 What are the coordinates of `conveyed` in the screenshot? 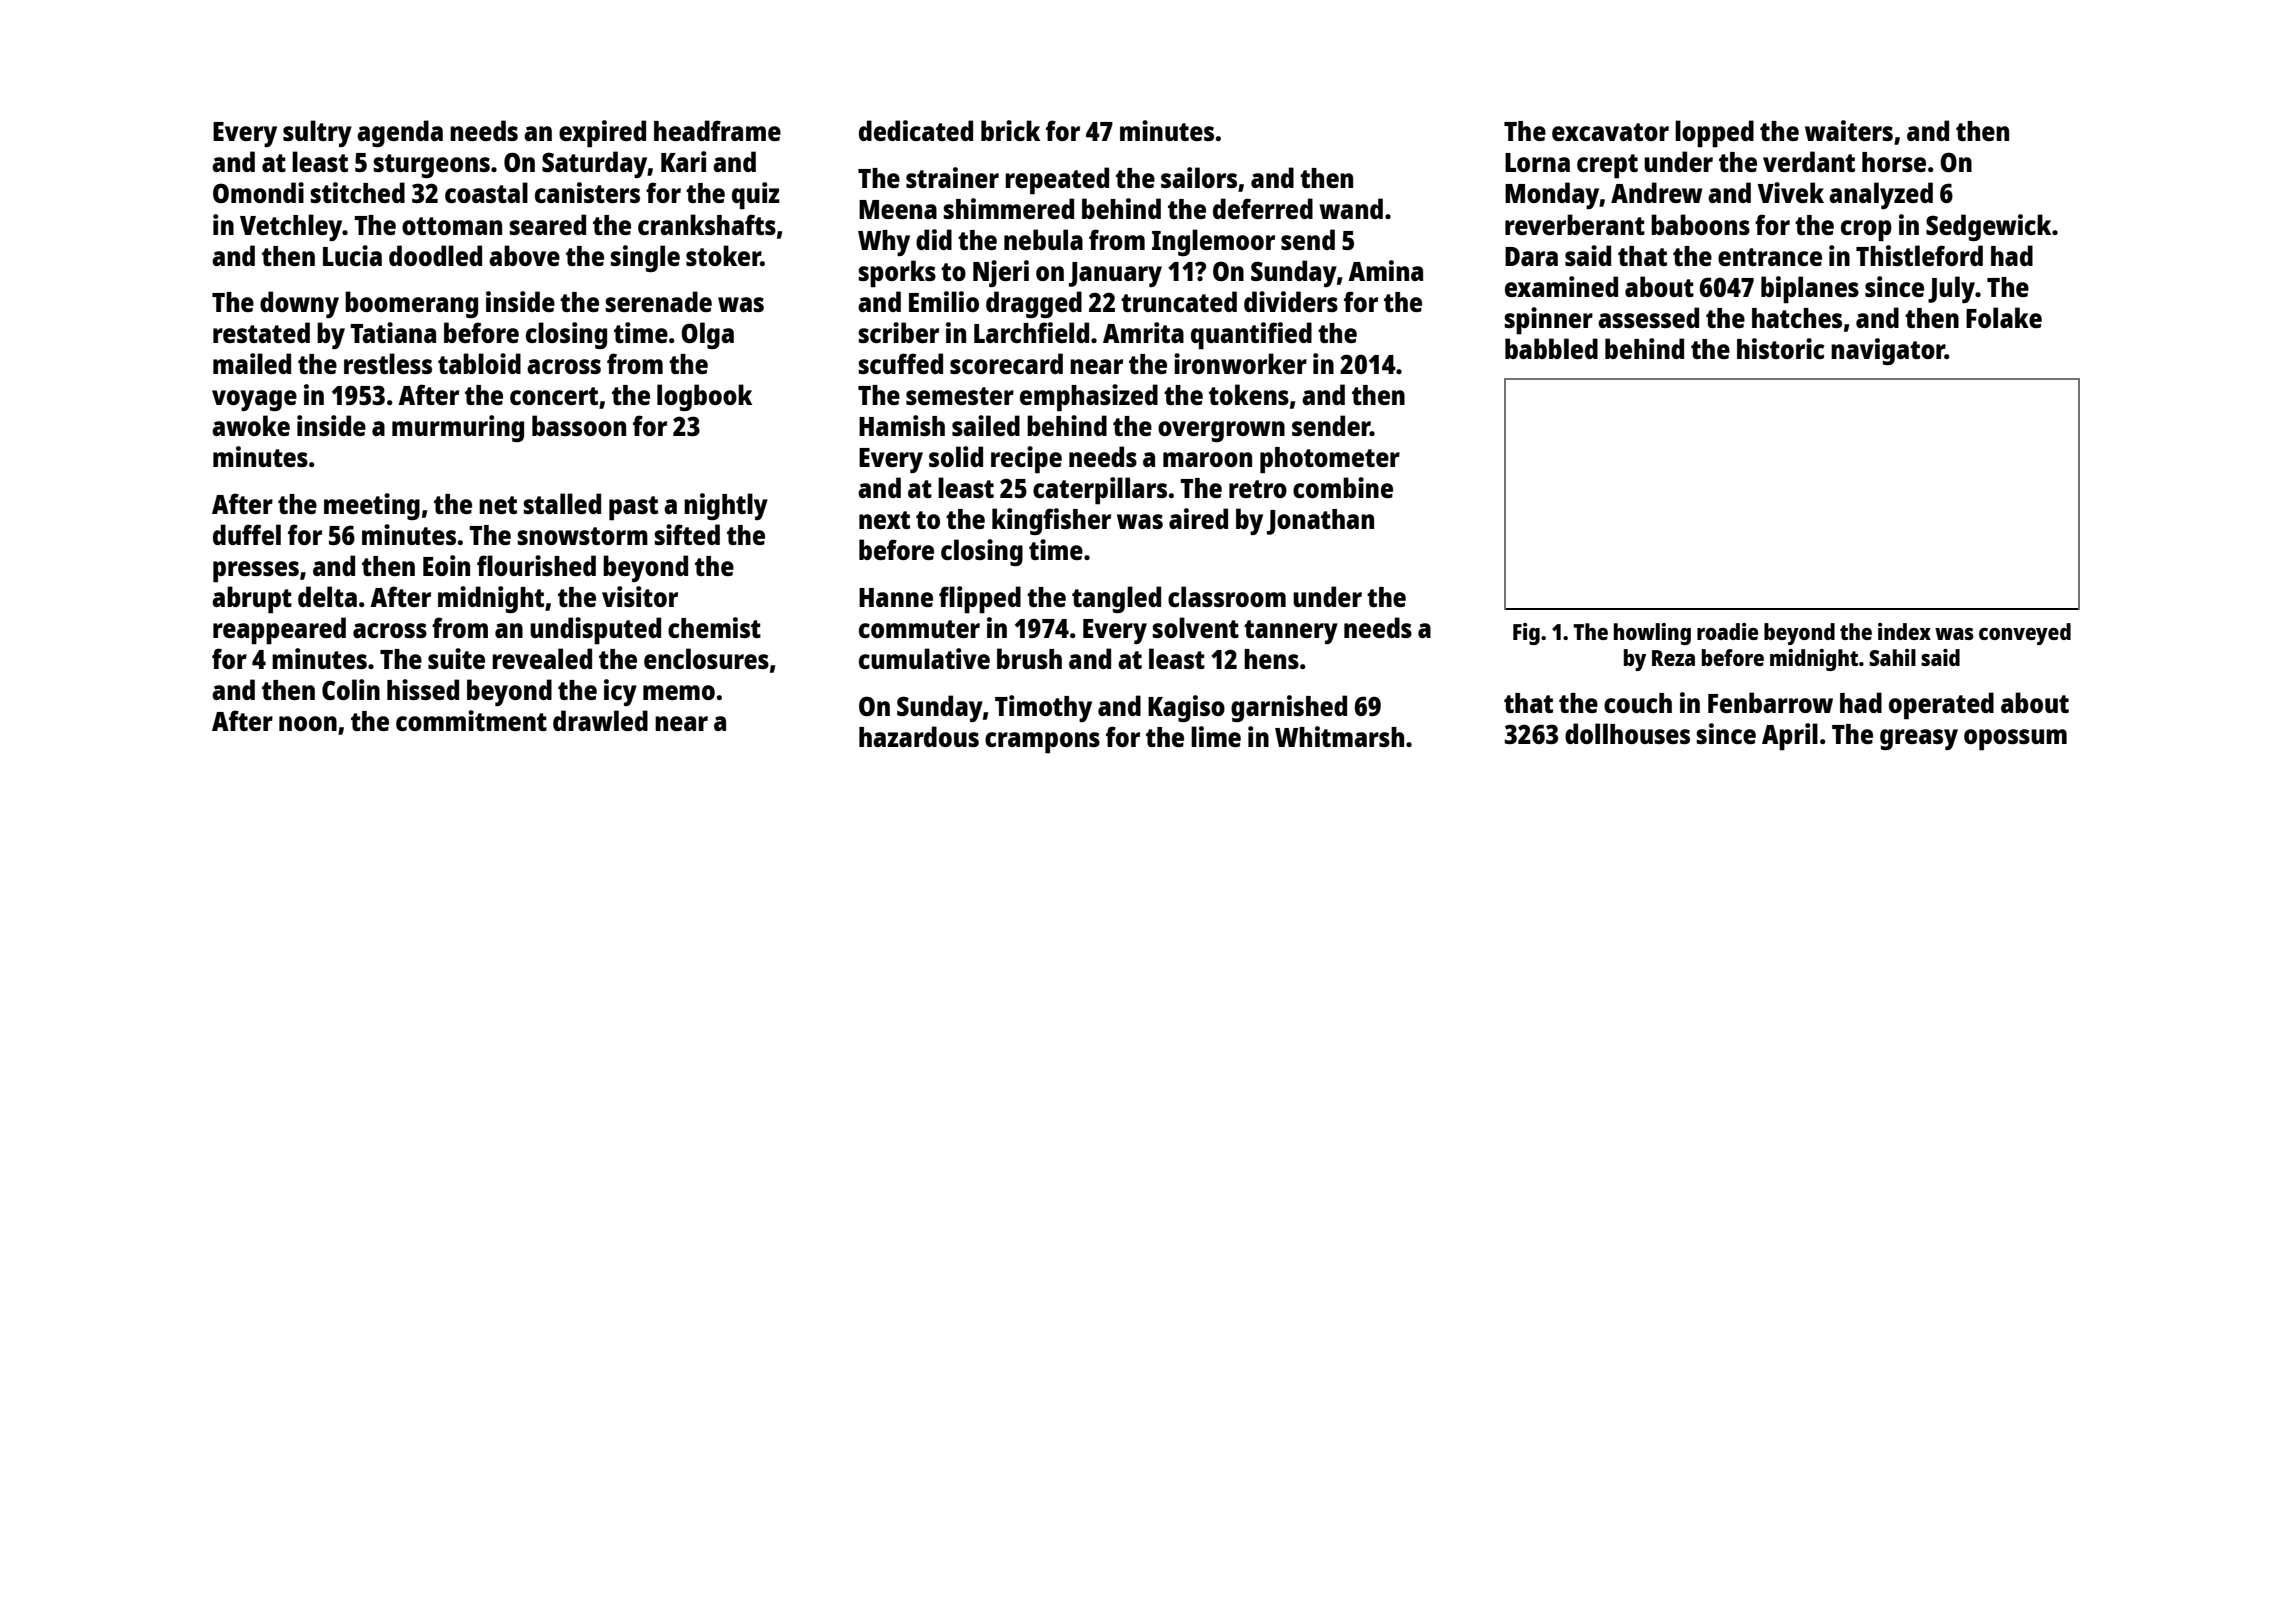 It's located at (2025, 634).
